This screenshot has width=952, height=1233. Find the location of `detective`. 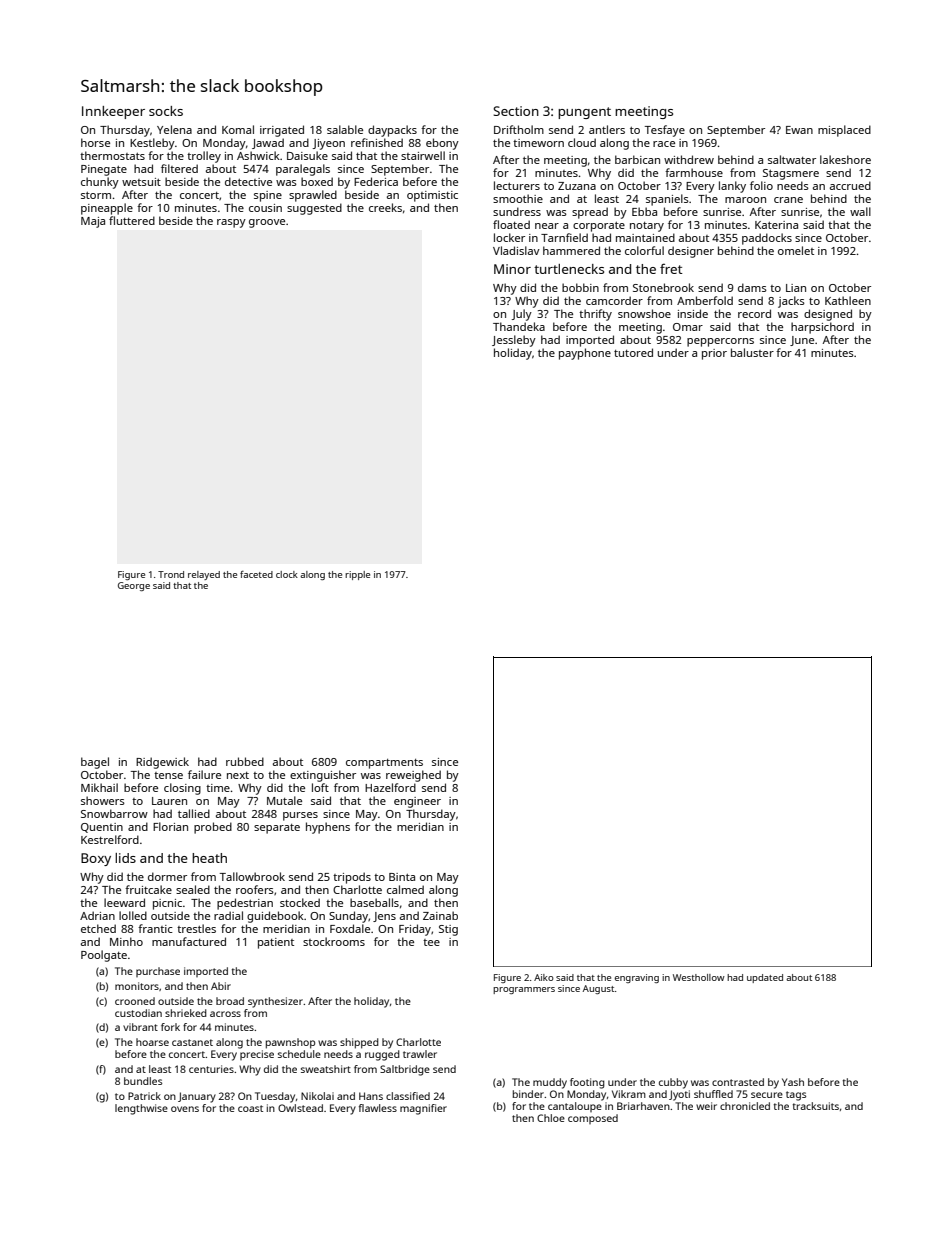

detective is located at coordinates (248, 181).
